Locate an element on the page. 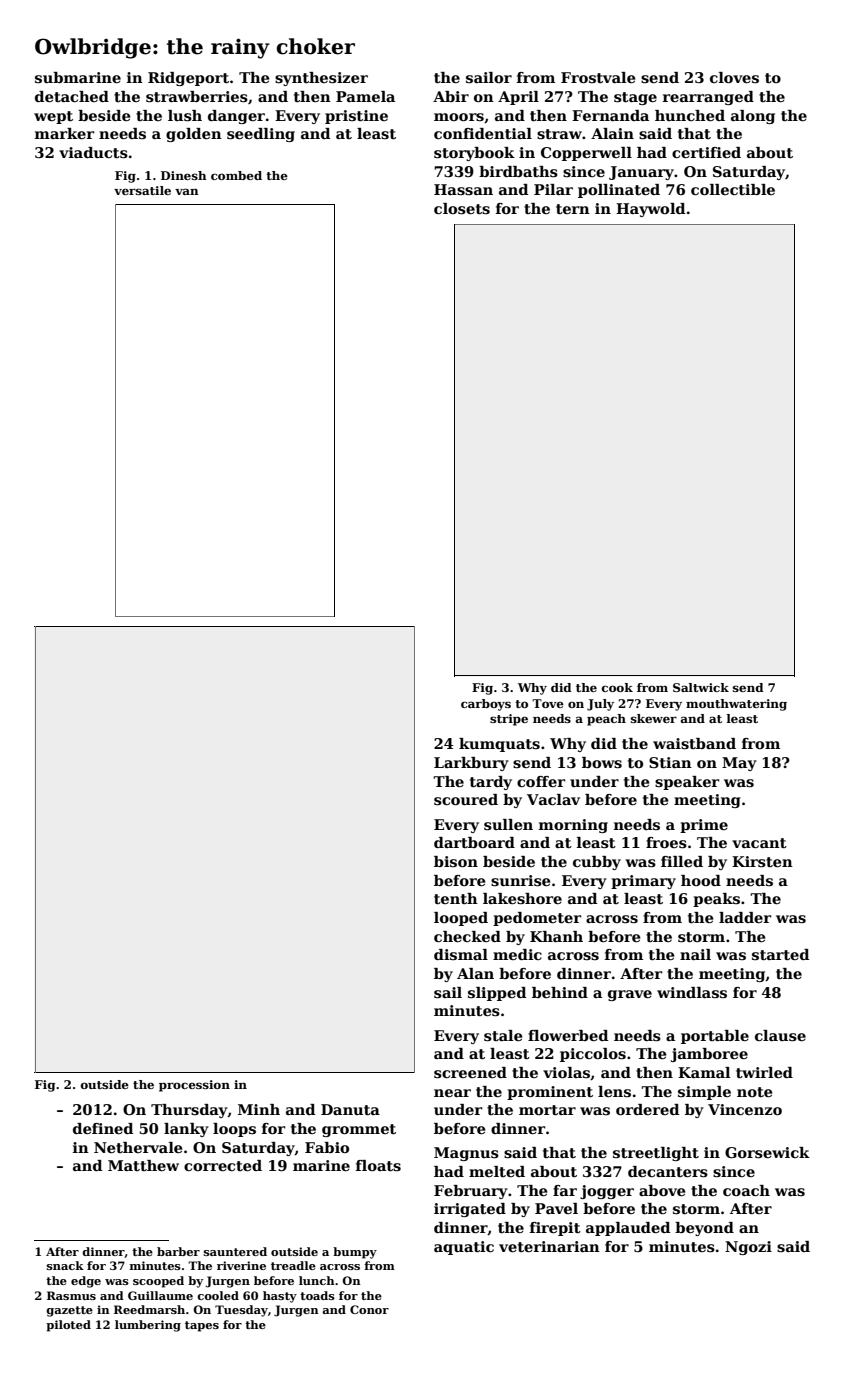  Conor is located at coordinates (369, 1309).
